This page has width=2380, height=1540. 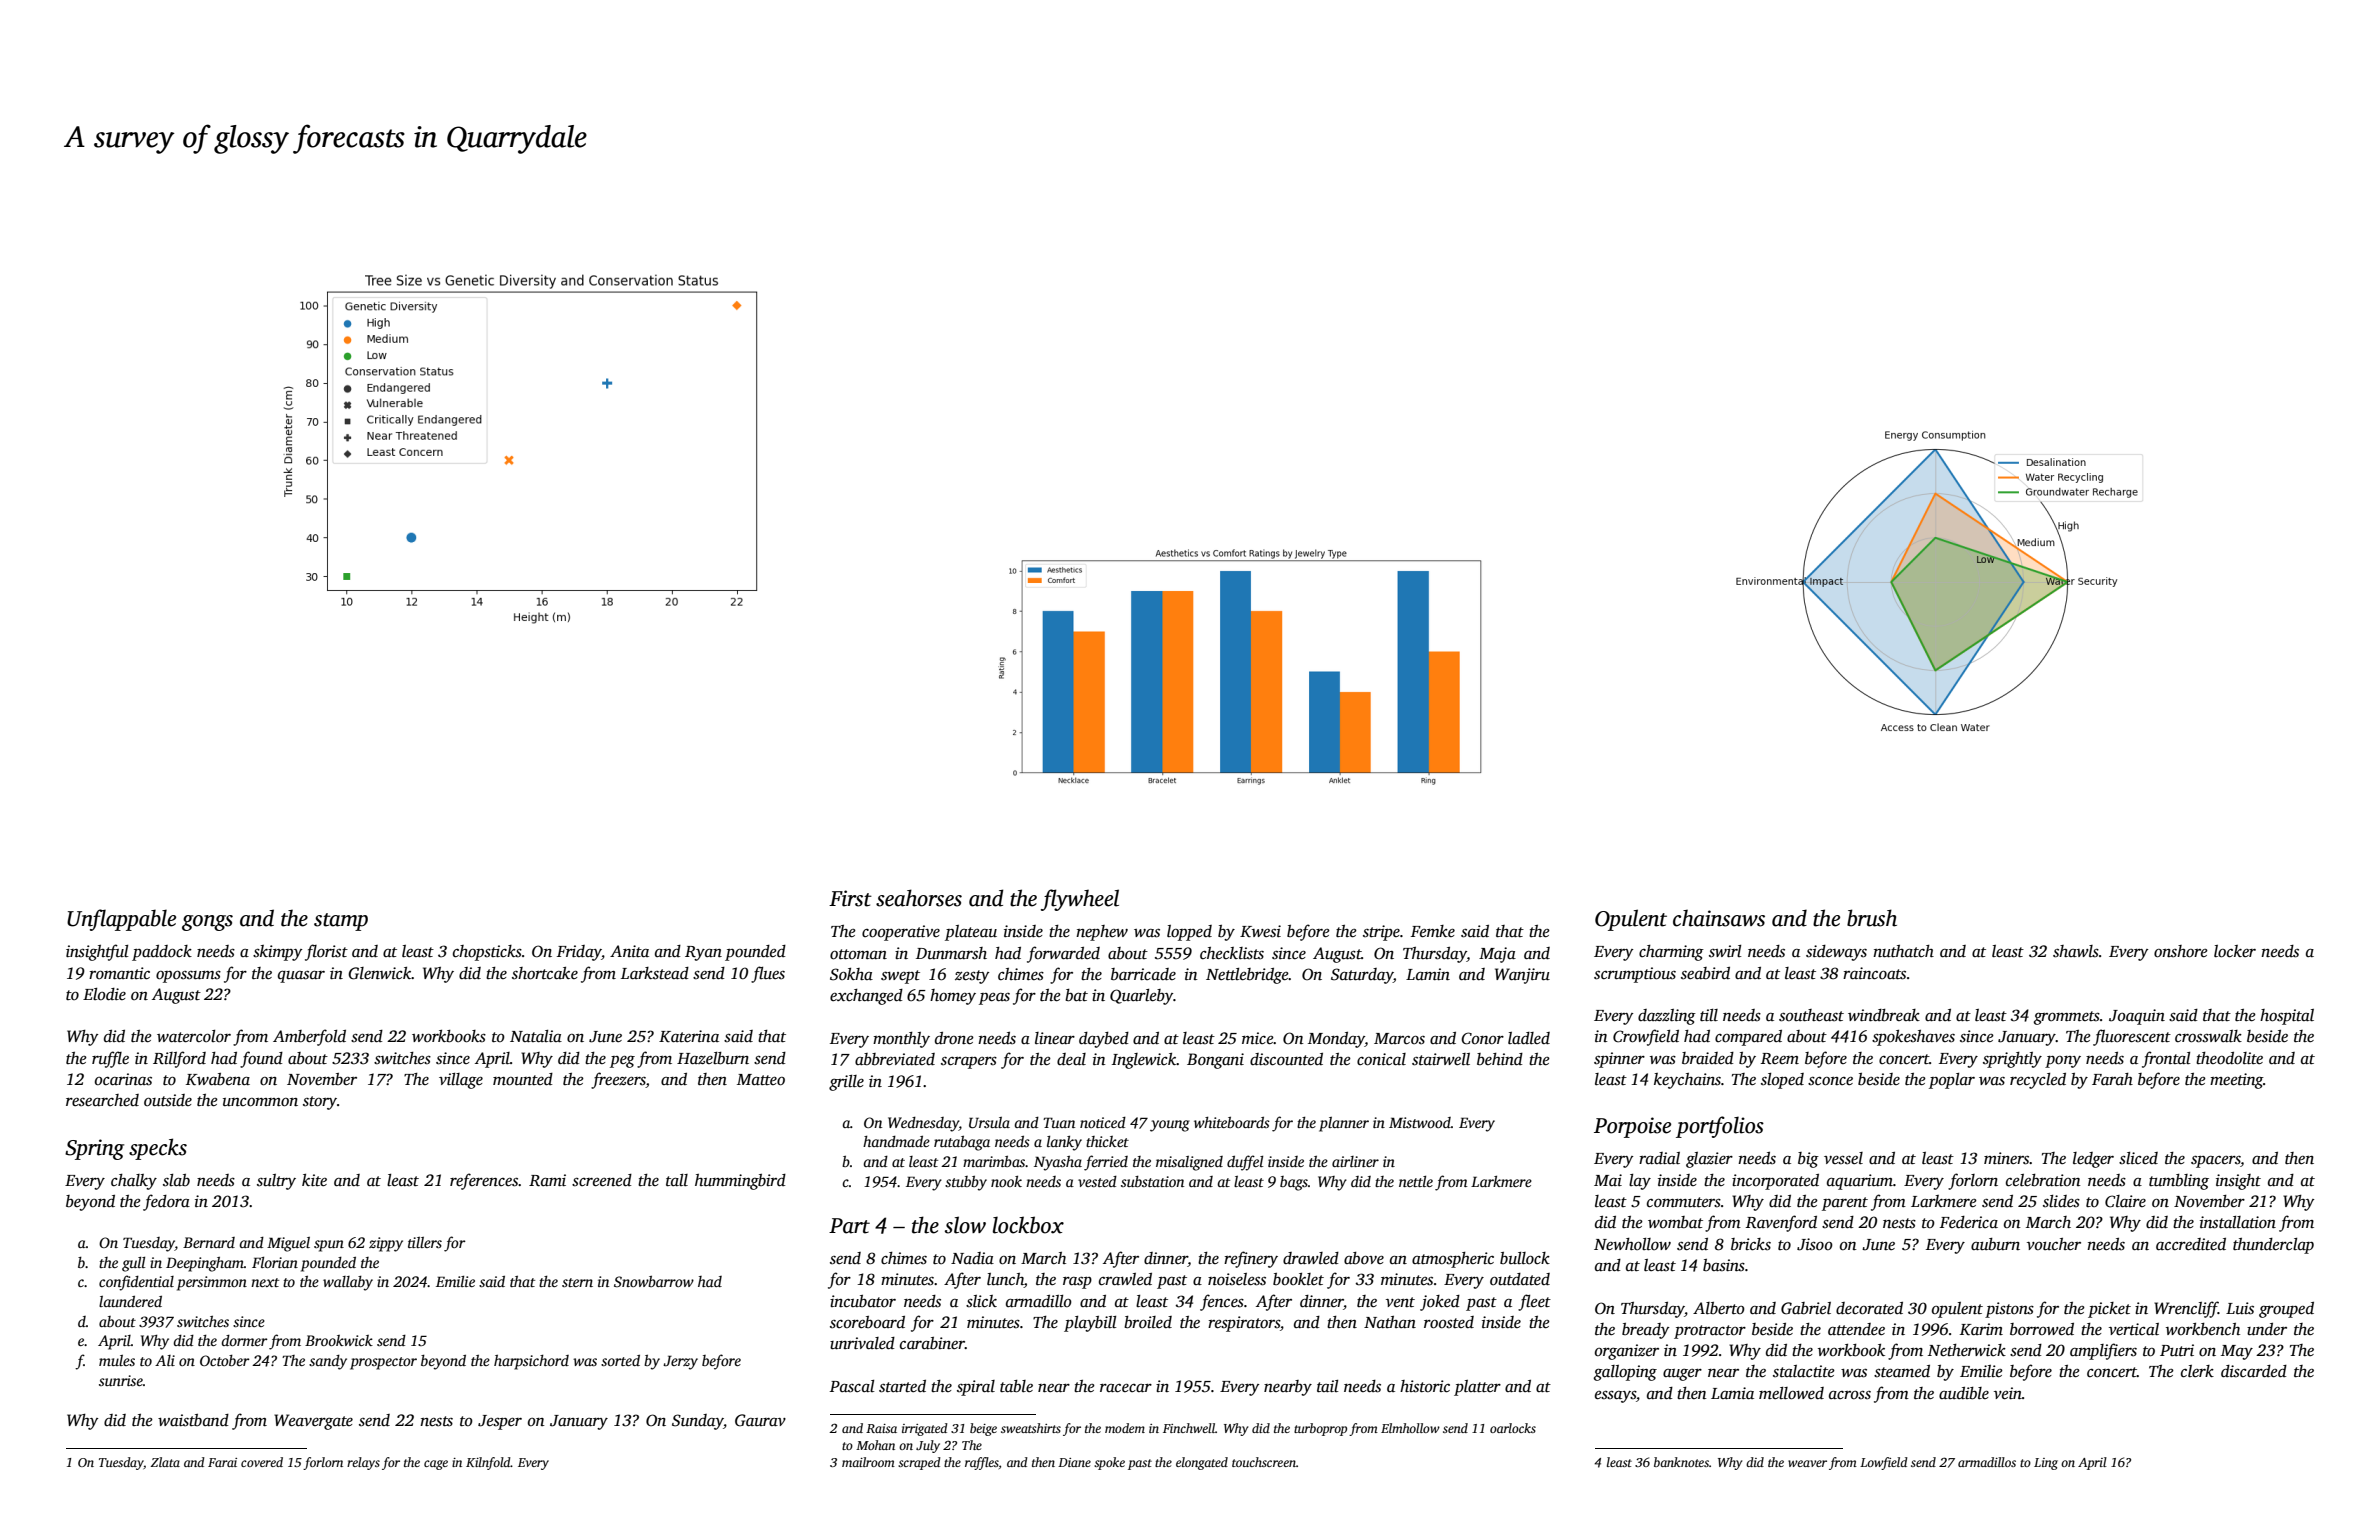 I want to click on cage, so click(x=436, y=1465).
